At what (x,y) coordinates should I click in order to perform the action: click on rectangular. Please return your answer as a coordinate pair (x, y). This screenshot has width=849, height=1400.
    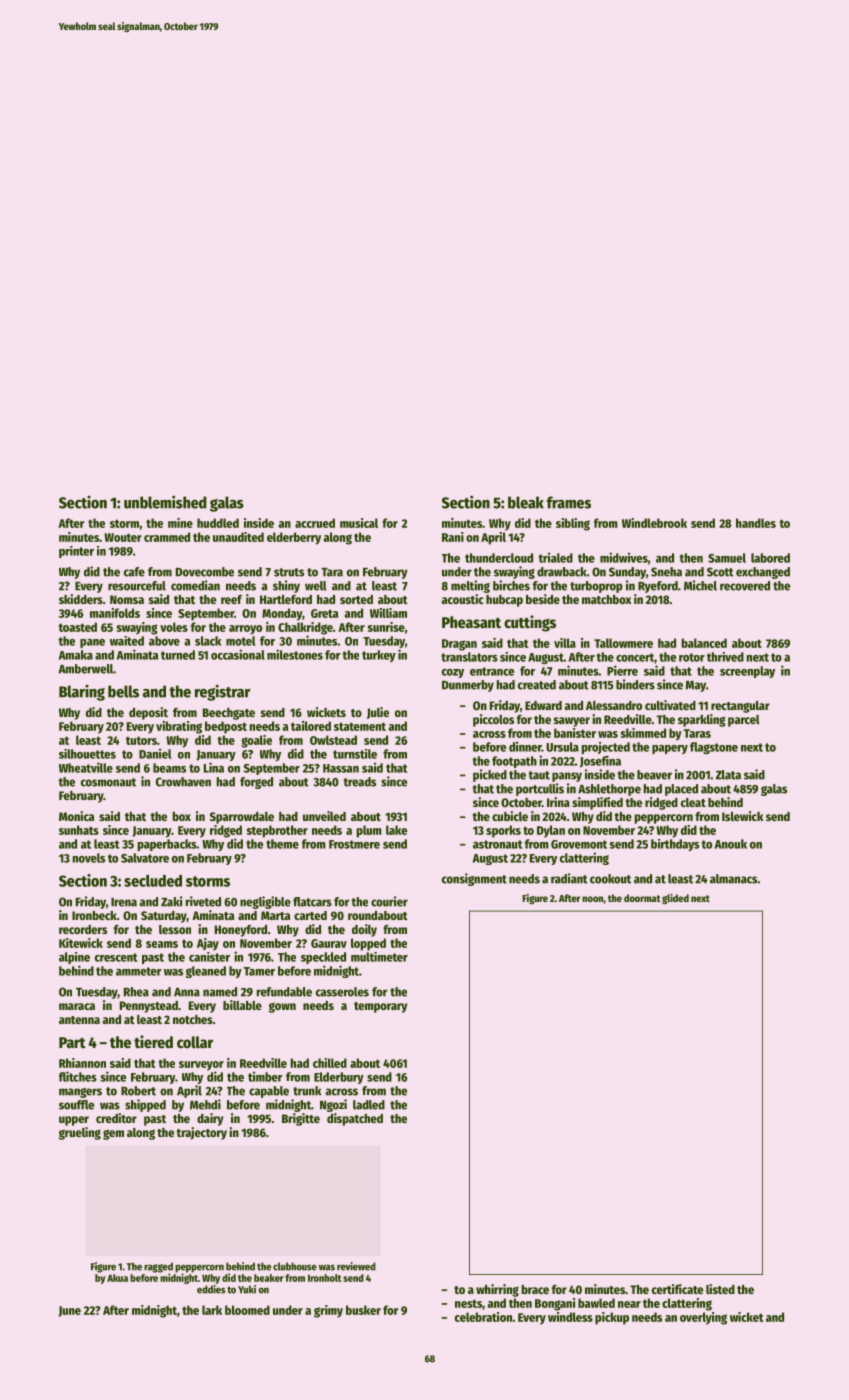
    Looking at the image, I should click on (740, 707).
